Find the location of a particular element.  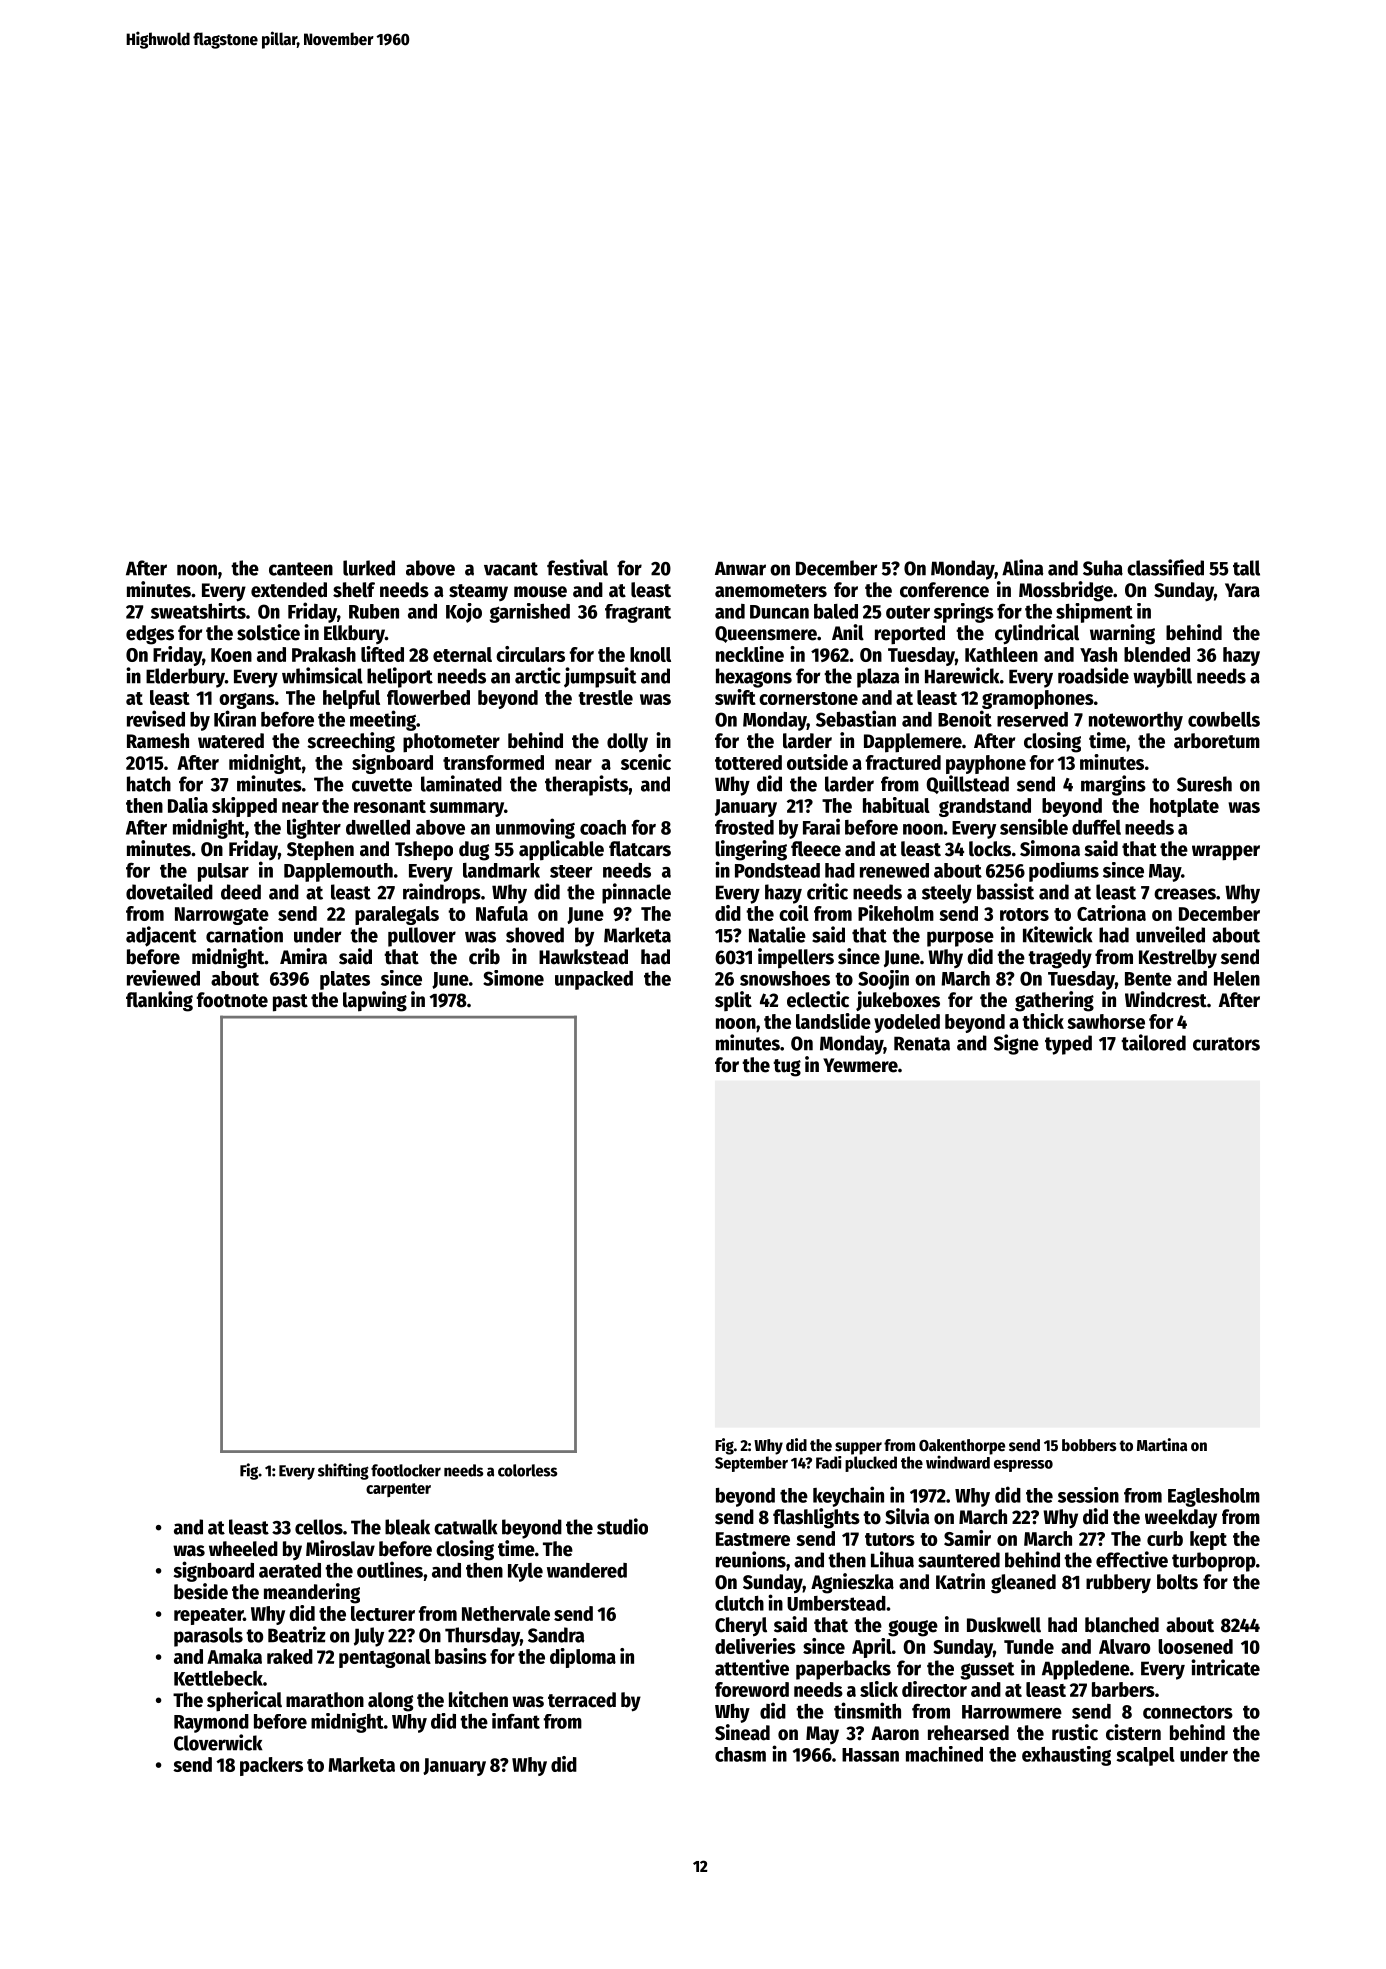

bobbers is located at coordinates (1089, 1445).
